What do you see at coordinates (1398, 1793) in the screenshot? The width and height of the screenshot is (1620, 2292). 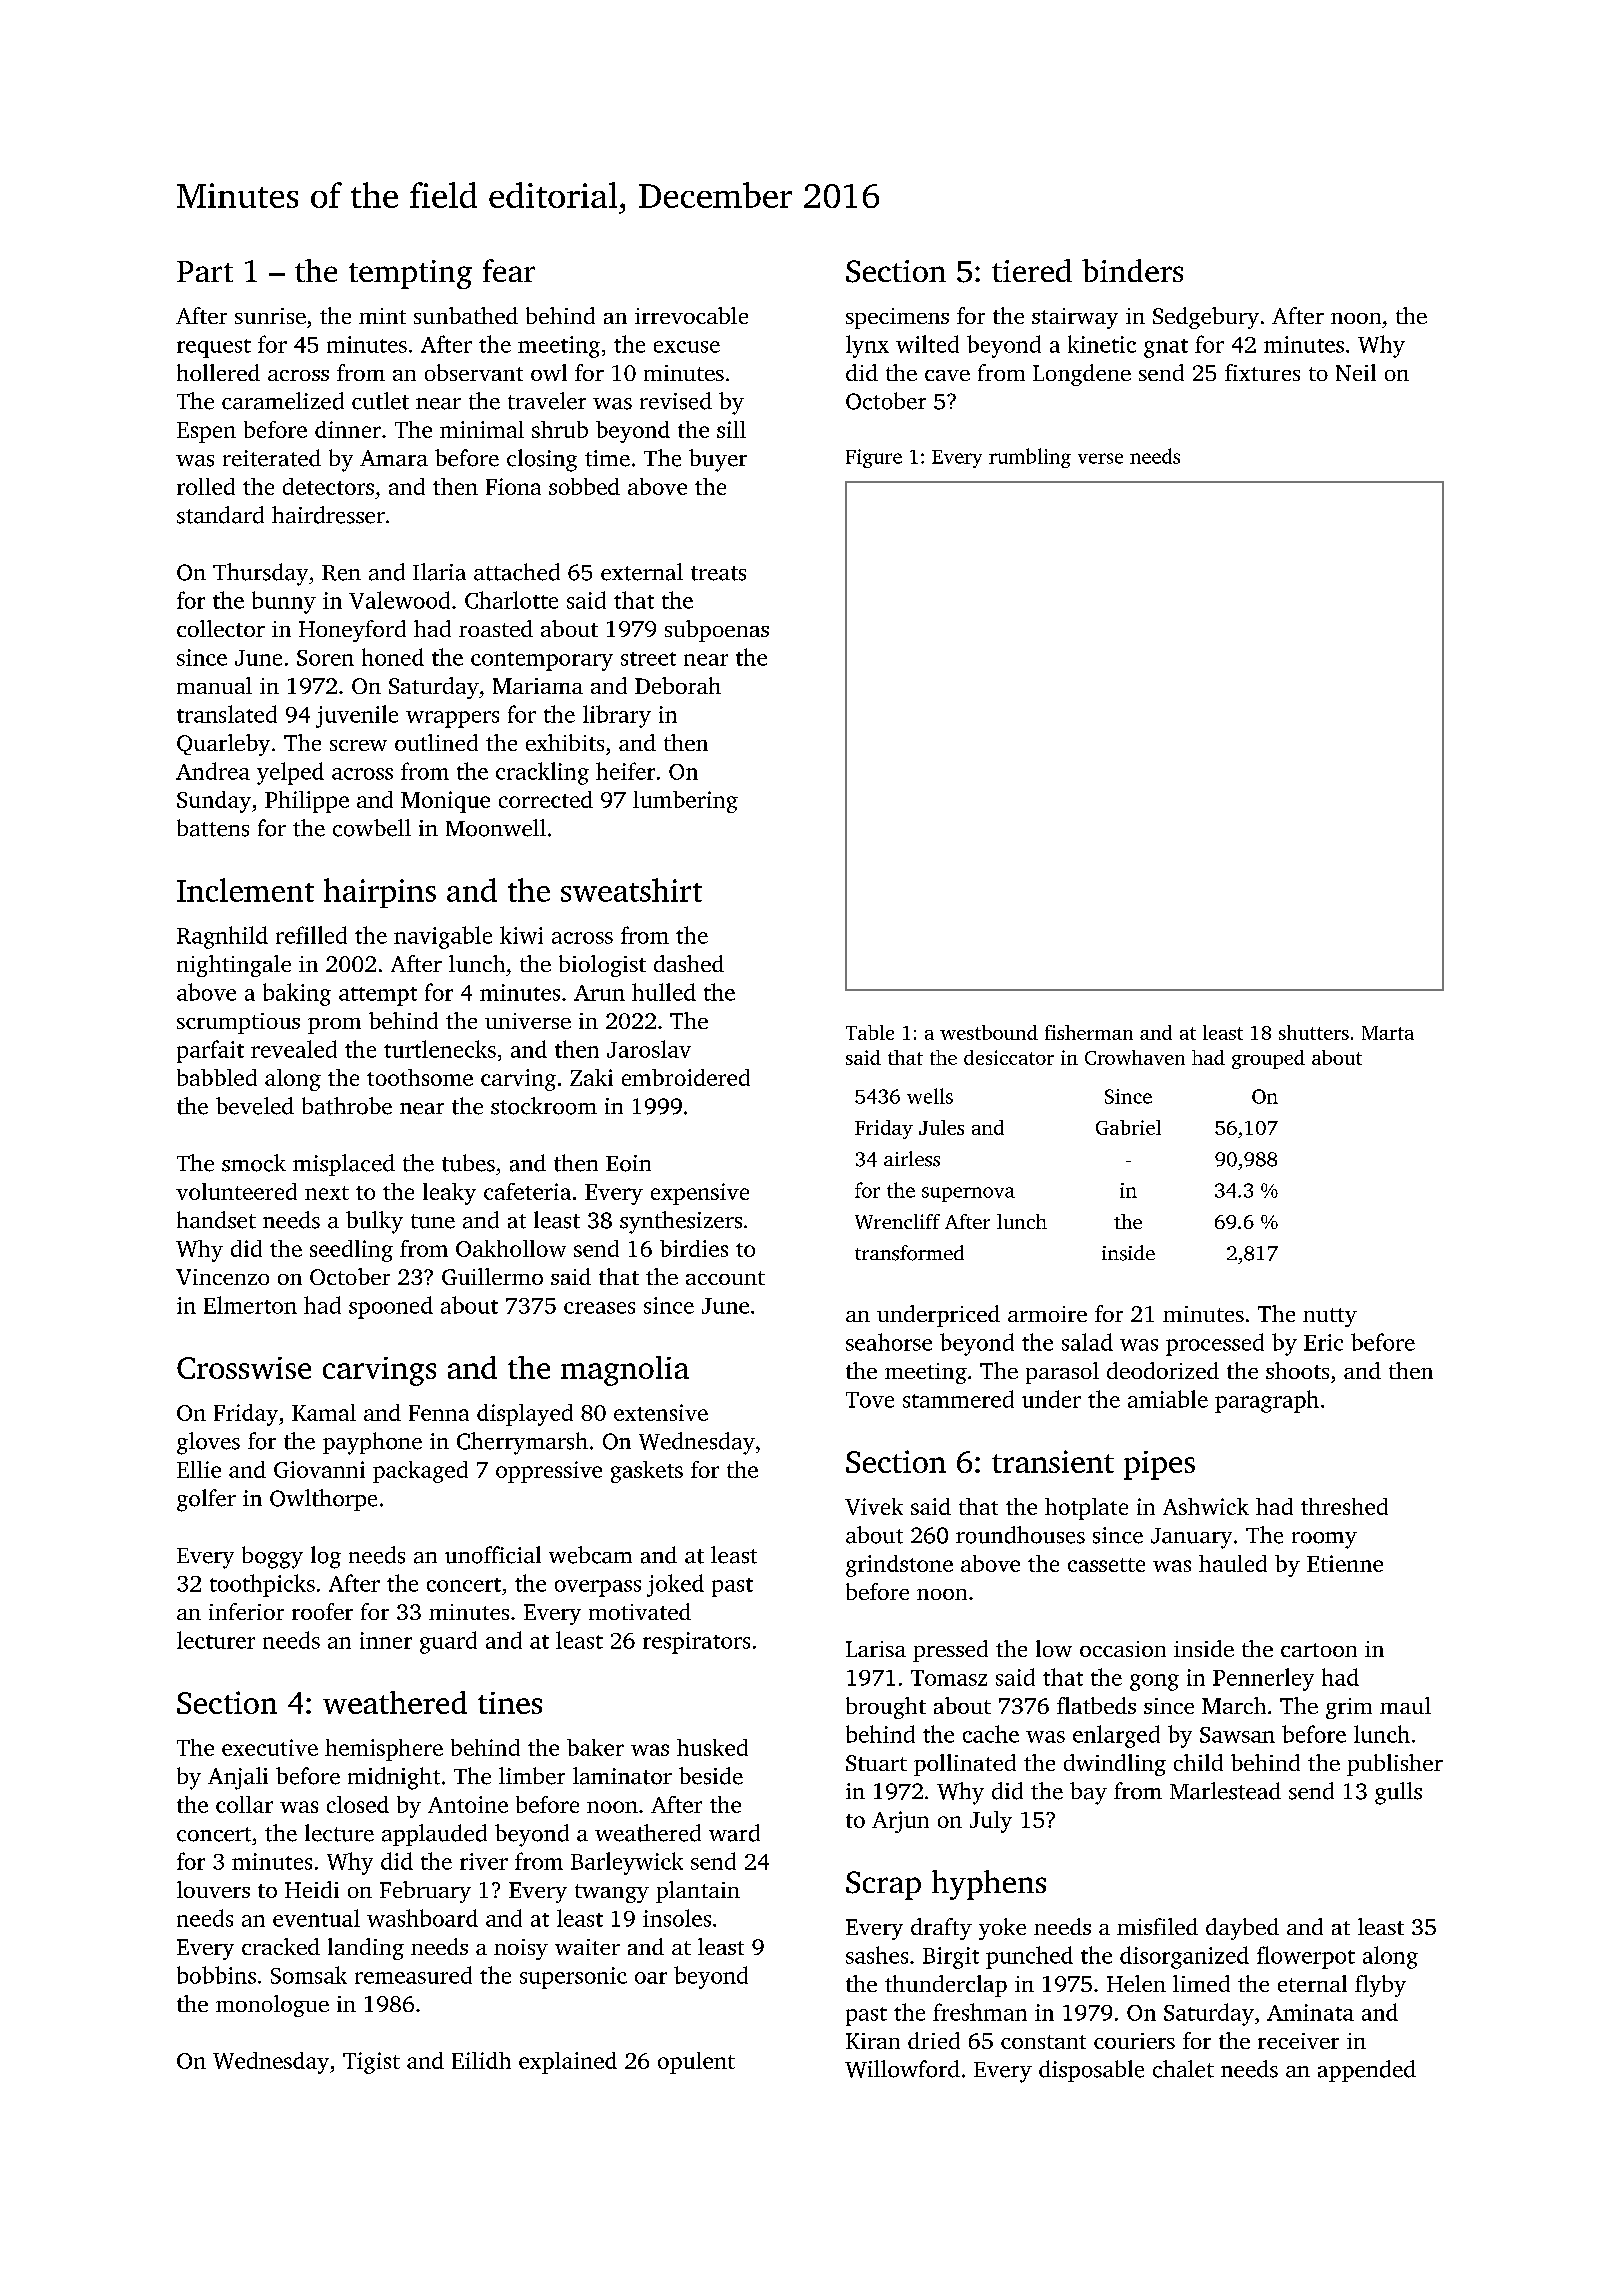 I see `gulls` at bounding box center [1398, 1793].
